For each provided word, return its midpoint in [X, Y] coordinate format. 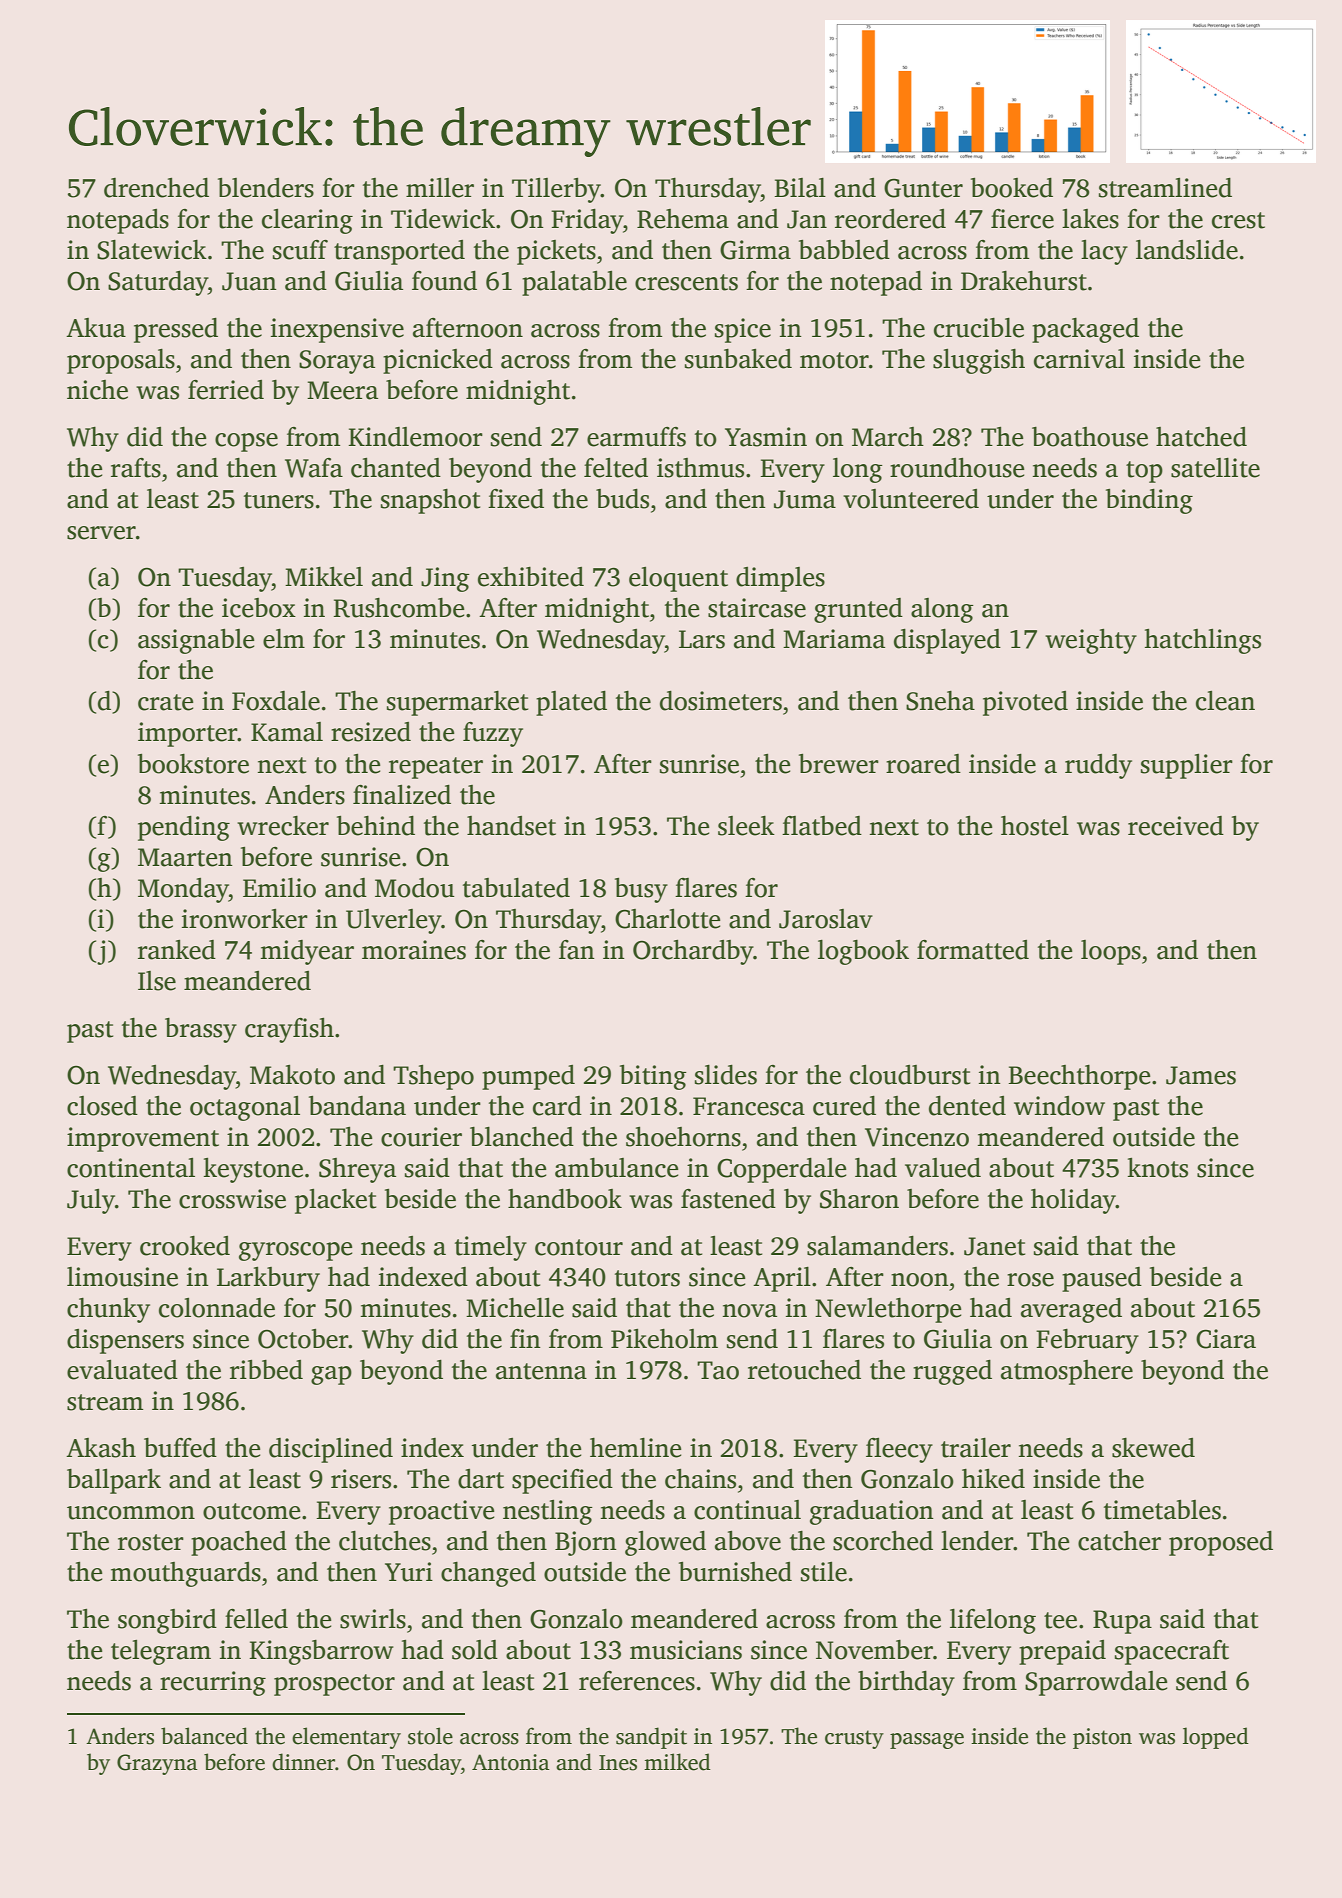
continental [131, 1168]
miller [440, 188]
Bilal [800, 188]
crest [1238, 220]
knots [1157, 1168]
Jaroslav [826, 919]
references [637, 1681]
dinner [303, 1762]
